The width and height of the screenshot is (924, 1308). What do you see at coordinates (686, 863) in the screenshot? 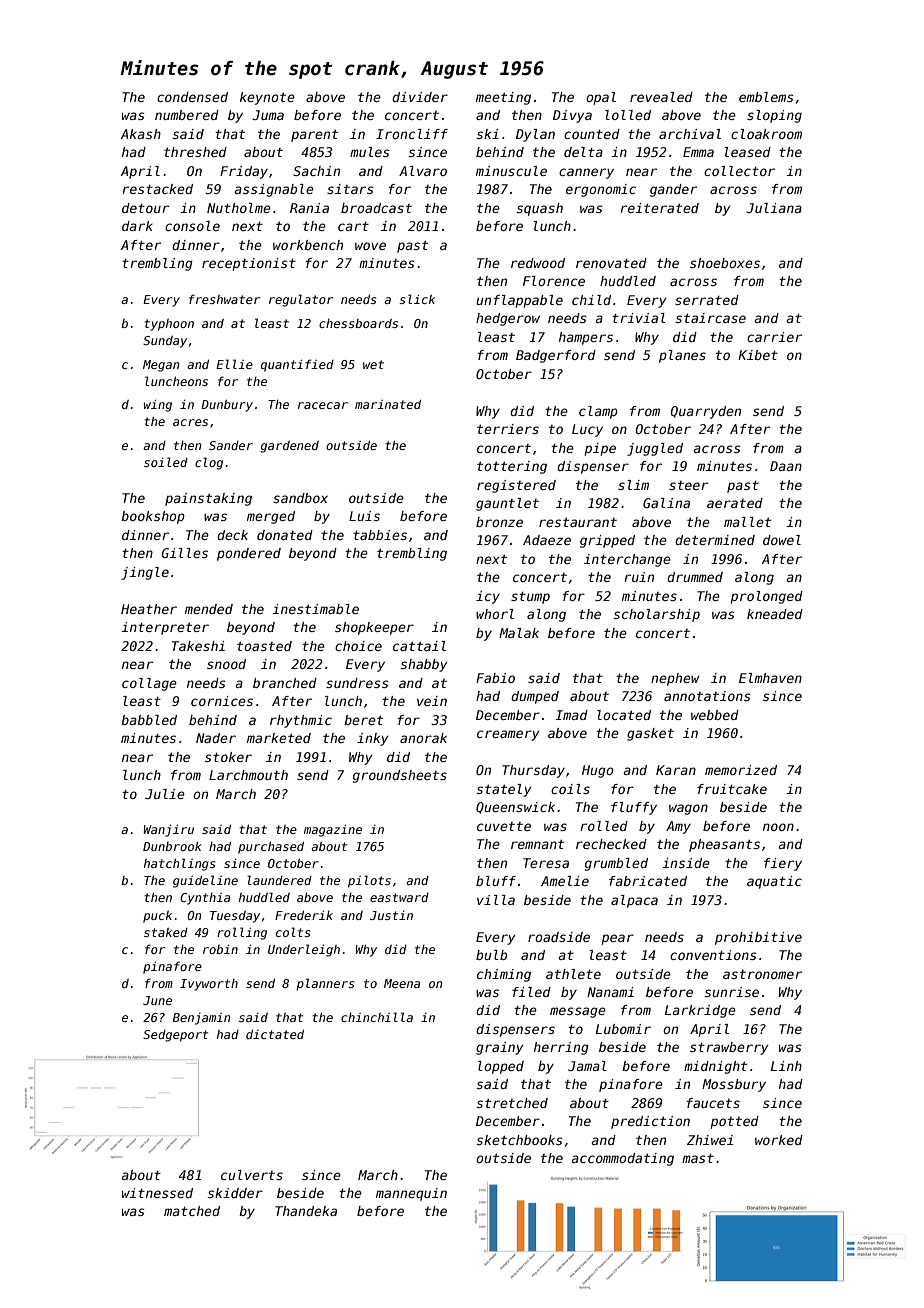
I see `inside` at bounding box center [686, 863].
